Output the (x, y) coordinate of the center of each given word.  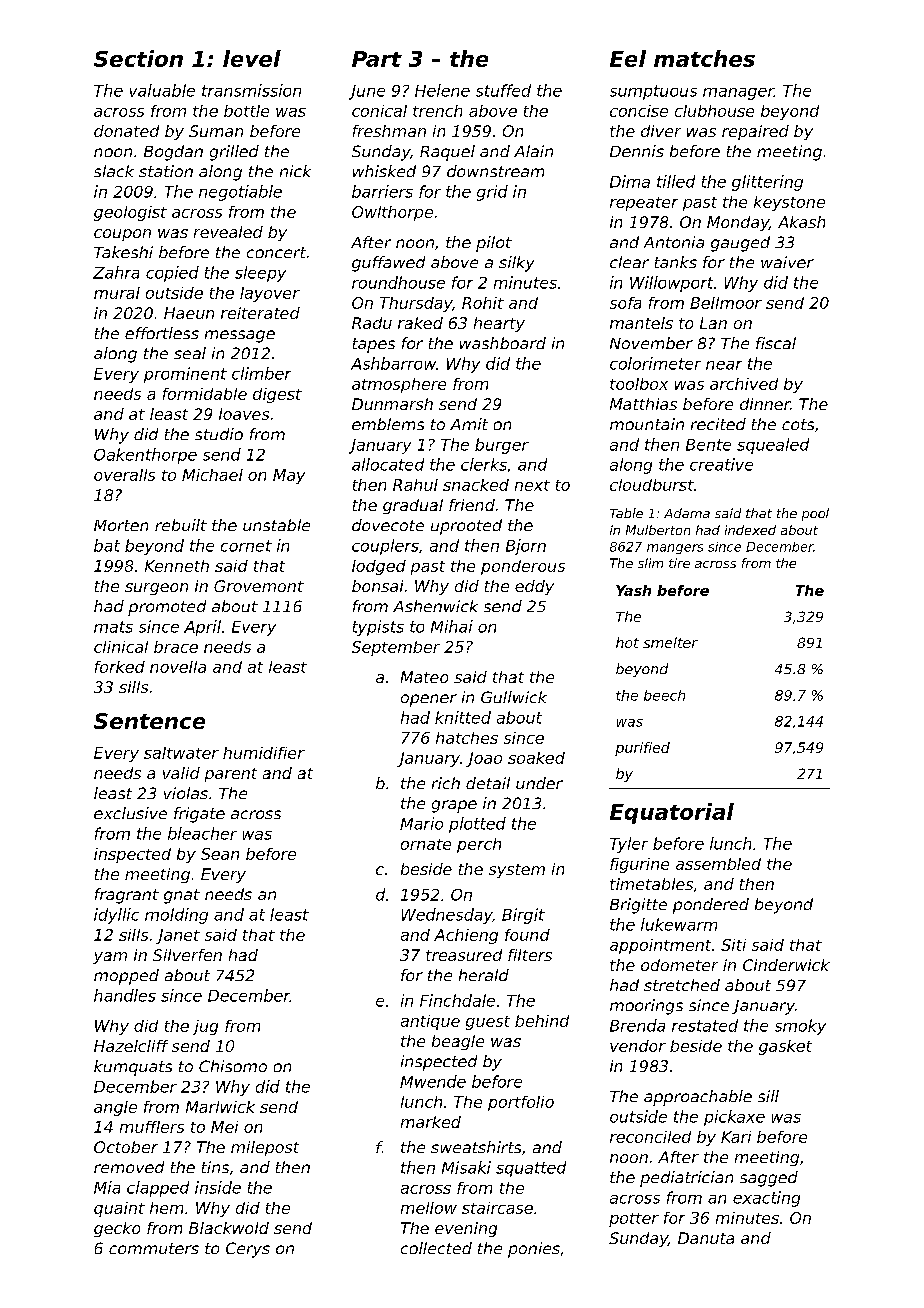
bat (107, 545)
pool (815, 514)
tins (215, 1167)
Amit (469, 424)
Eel (628, 58)
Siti (733, 945)
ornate (426, 844)
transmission (251, 90)
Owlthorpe (392, 213)
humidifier (264, 753)
